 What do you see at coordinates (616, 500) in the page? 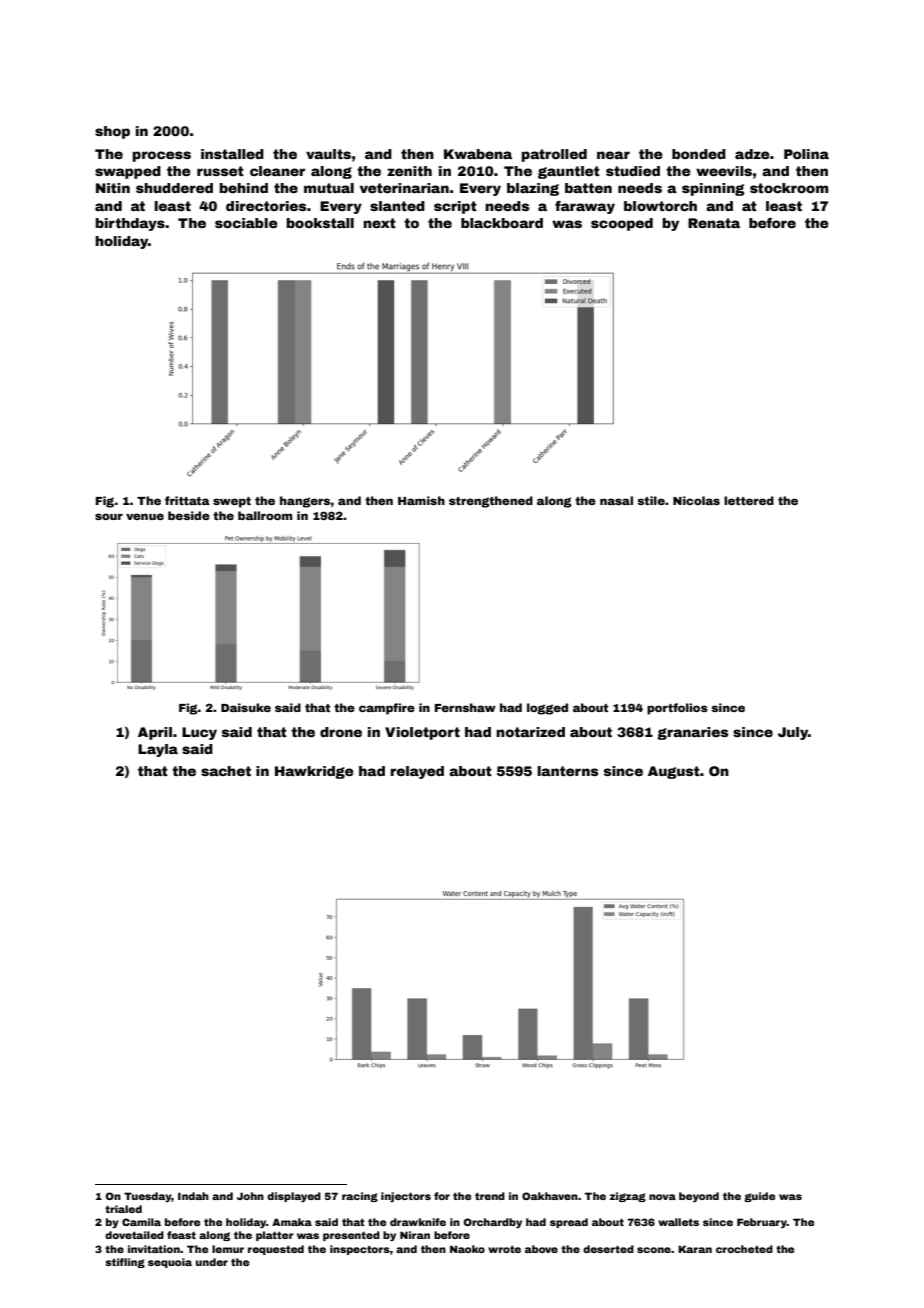
I see `nasal` at bounding box center [616, 500].
